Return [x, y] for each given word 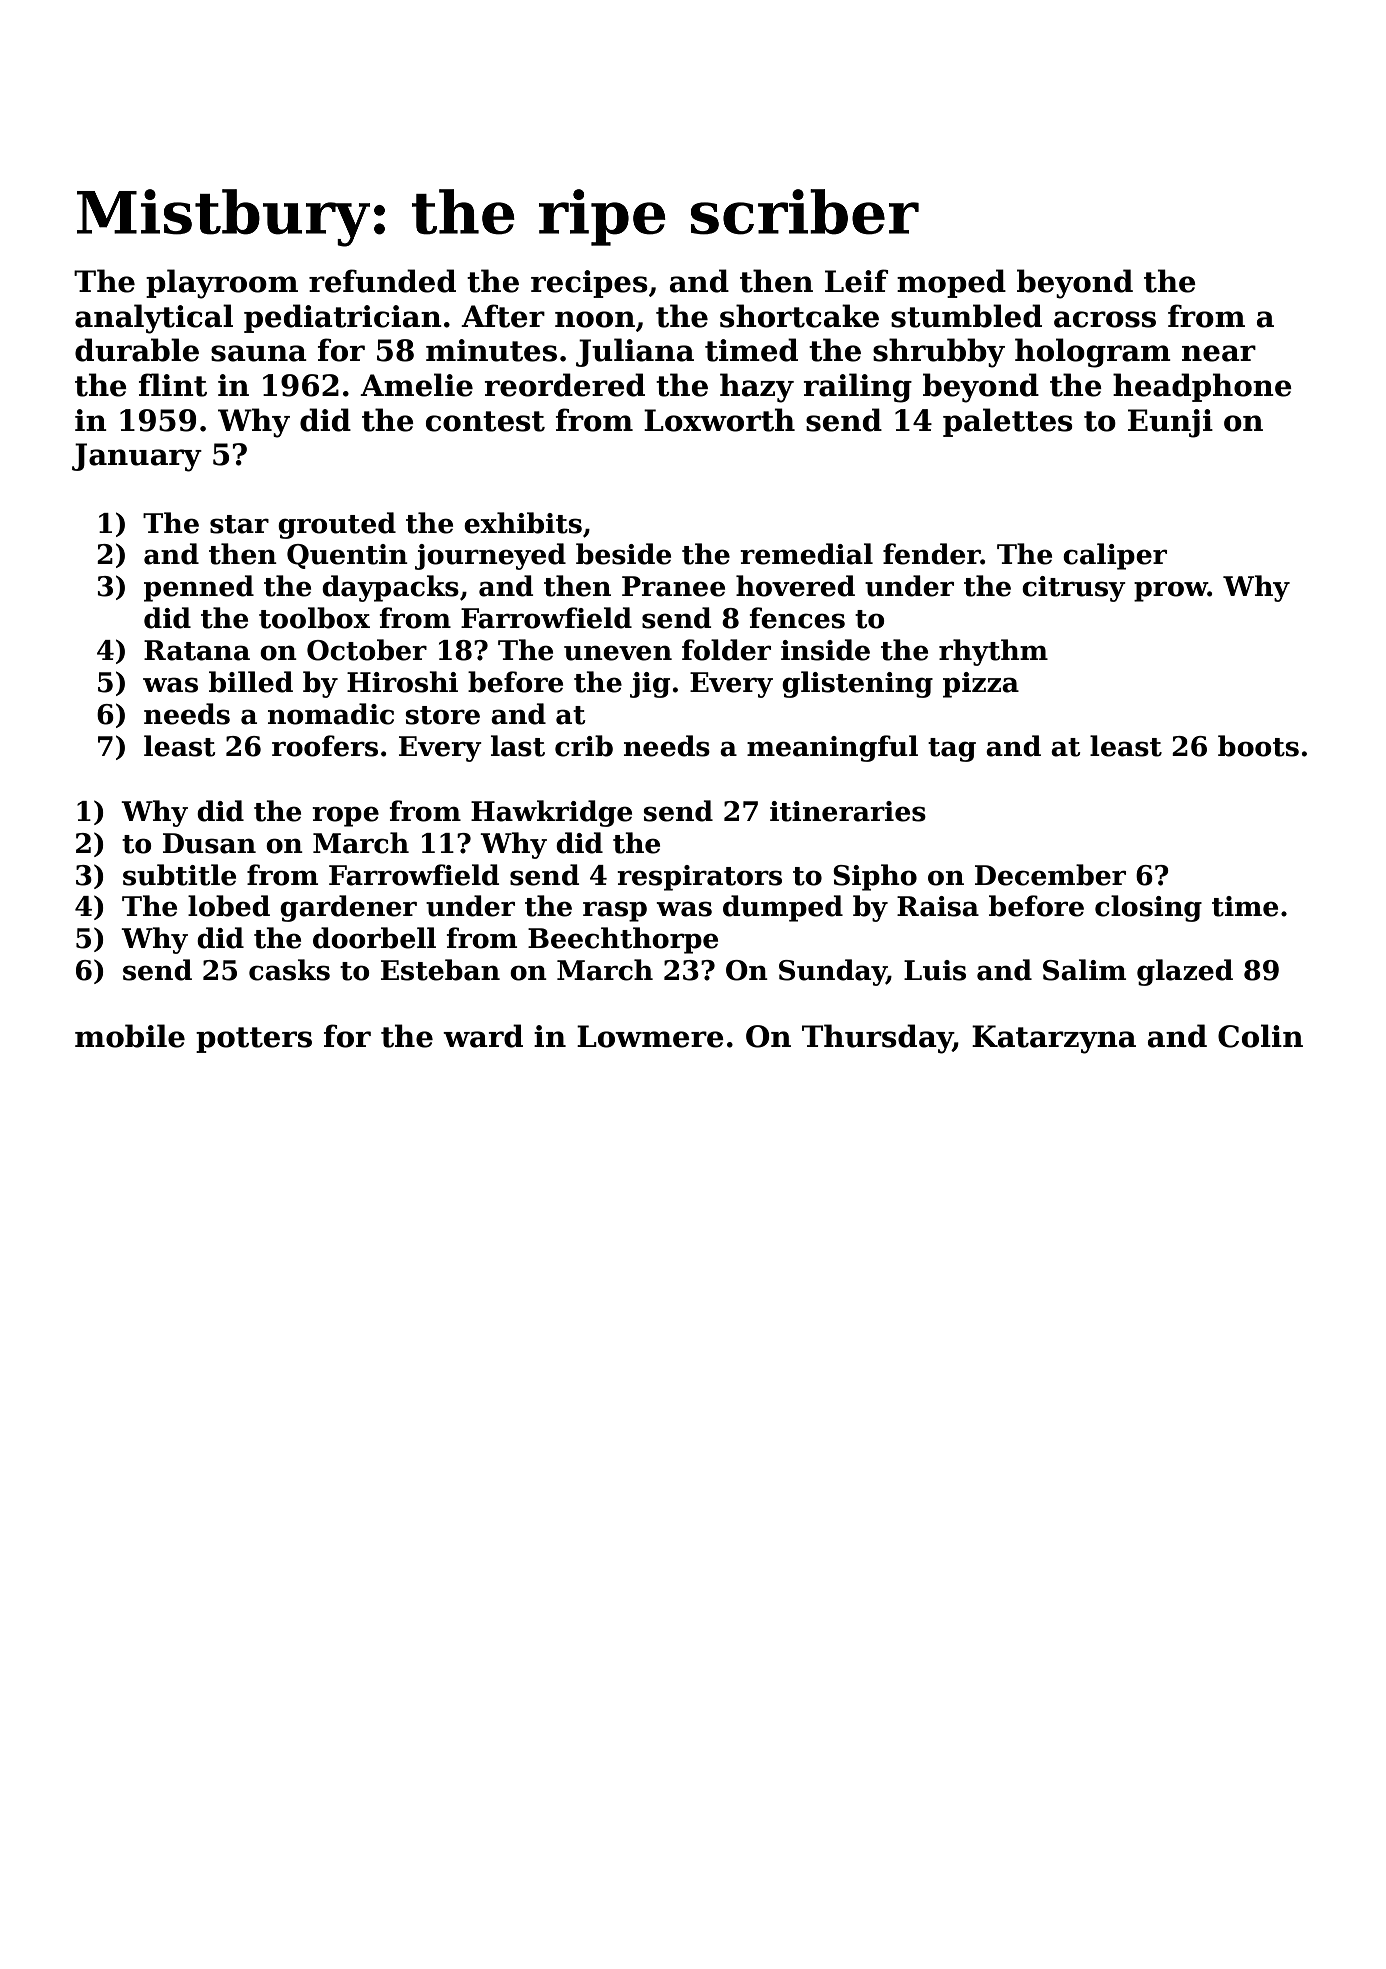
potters [254, 1040]
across [1105, 319]
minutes [491, 350]
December [1050, 875]
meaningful [832, 748]
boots [1258, 746]
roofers [325, 746]
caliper [1115, 556]
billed [251, 682]
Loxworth [719, 420]
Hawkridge [551, 813]
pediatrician [343, 318]
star [239, 524]
